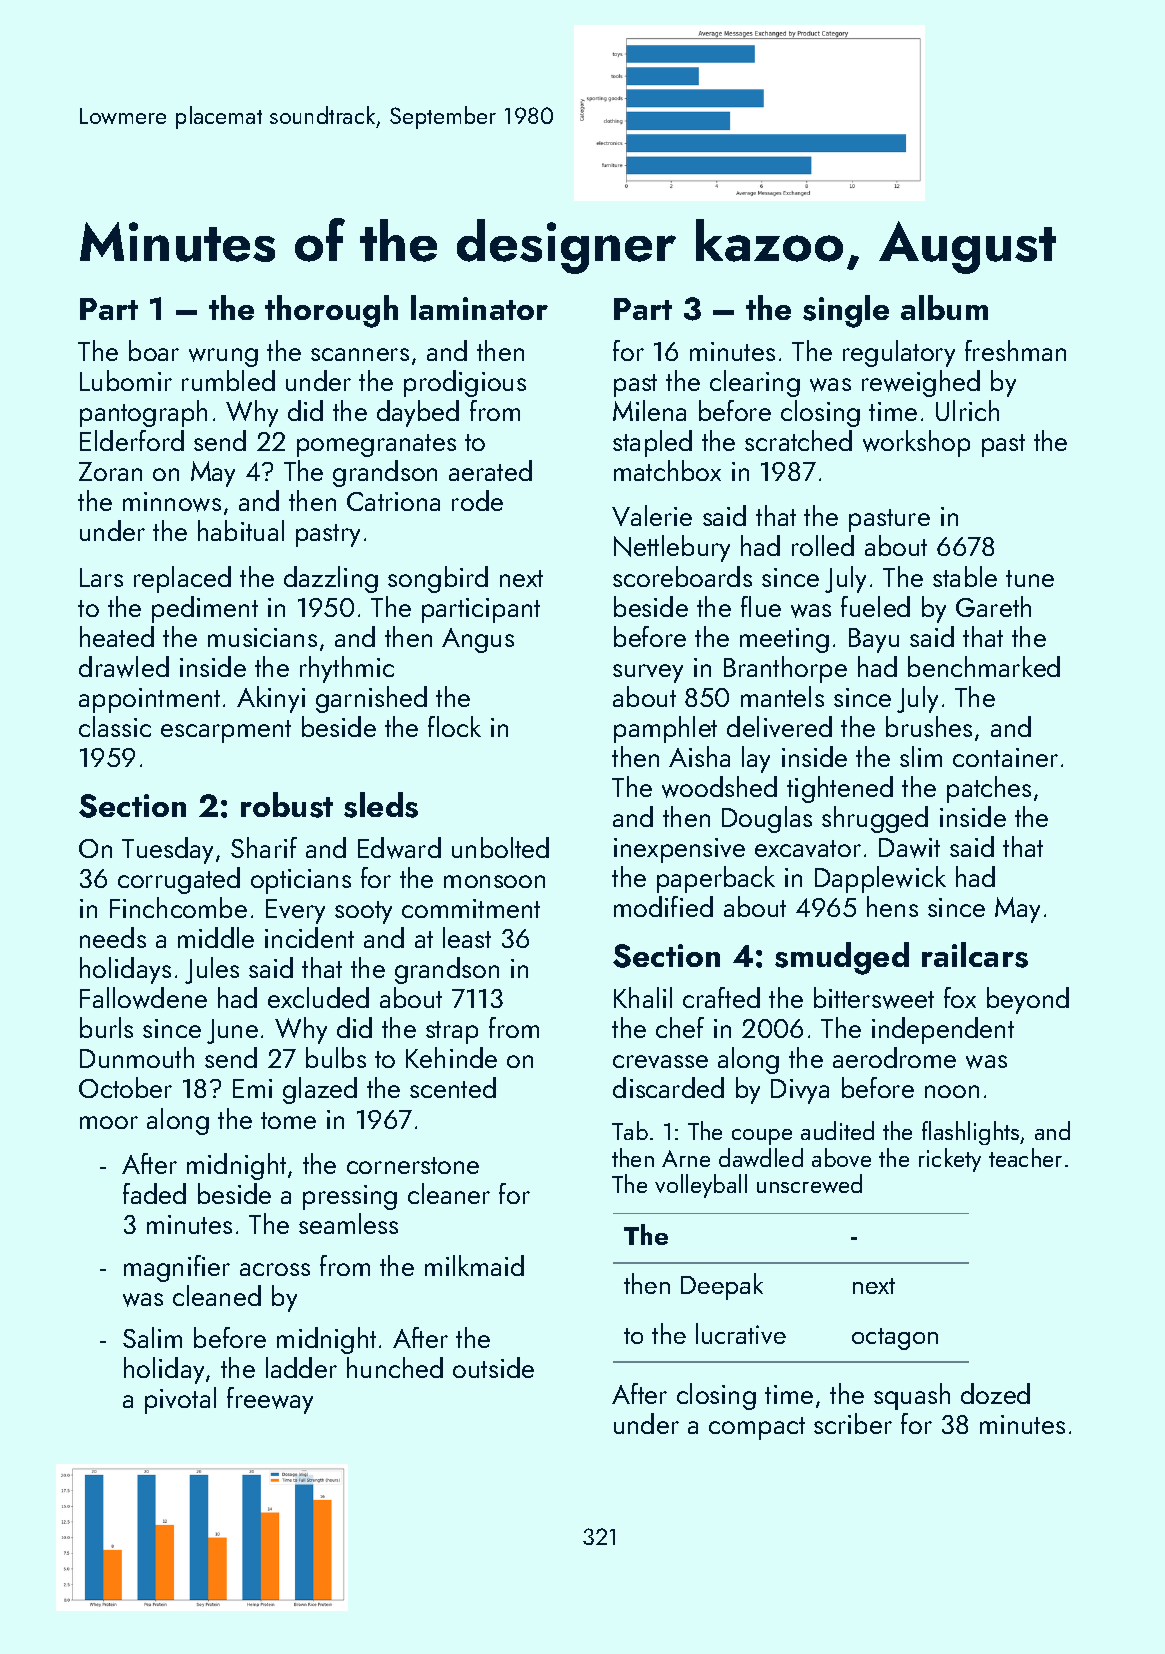 Image resolution: width=1165 pixels, height=1654 pixels. What do you see at coordinates (331, 311) in the screenshot?
I see `thorough` at bounding box center [331, 311].
